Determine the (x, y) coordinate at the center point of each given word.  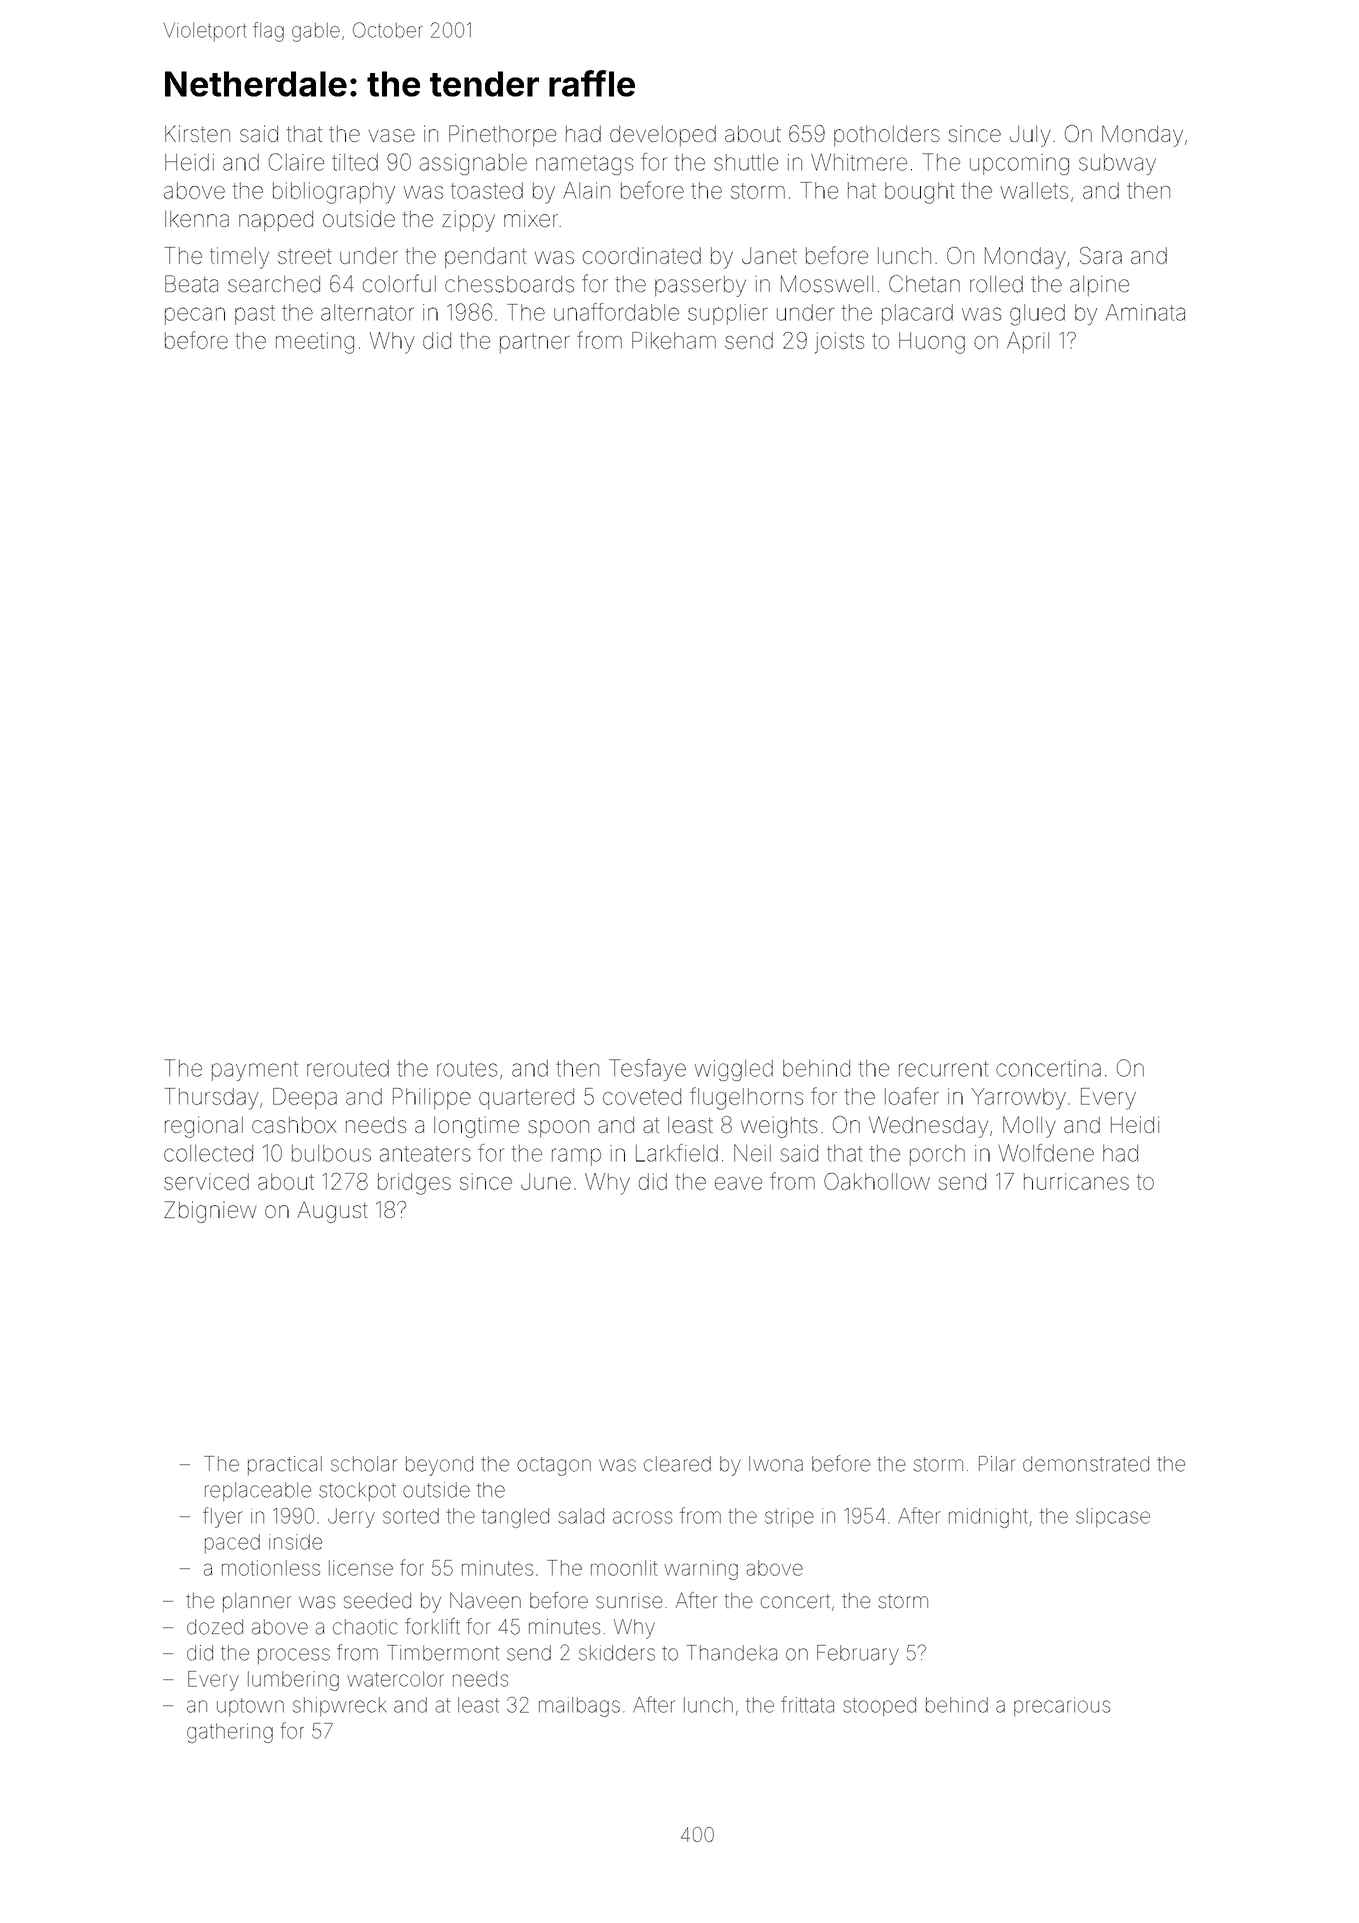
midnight (988, 1518)
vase (392, 135)
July (1030, 136)
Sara (1101, 255)
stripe (789, 1517)
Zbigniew (210, 1212)
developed (663, 136)
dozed (215, 1627)
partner (535, 343)
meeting (315, 343)
